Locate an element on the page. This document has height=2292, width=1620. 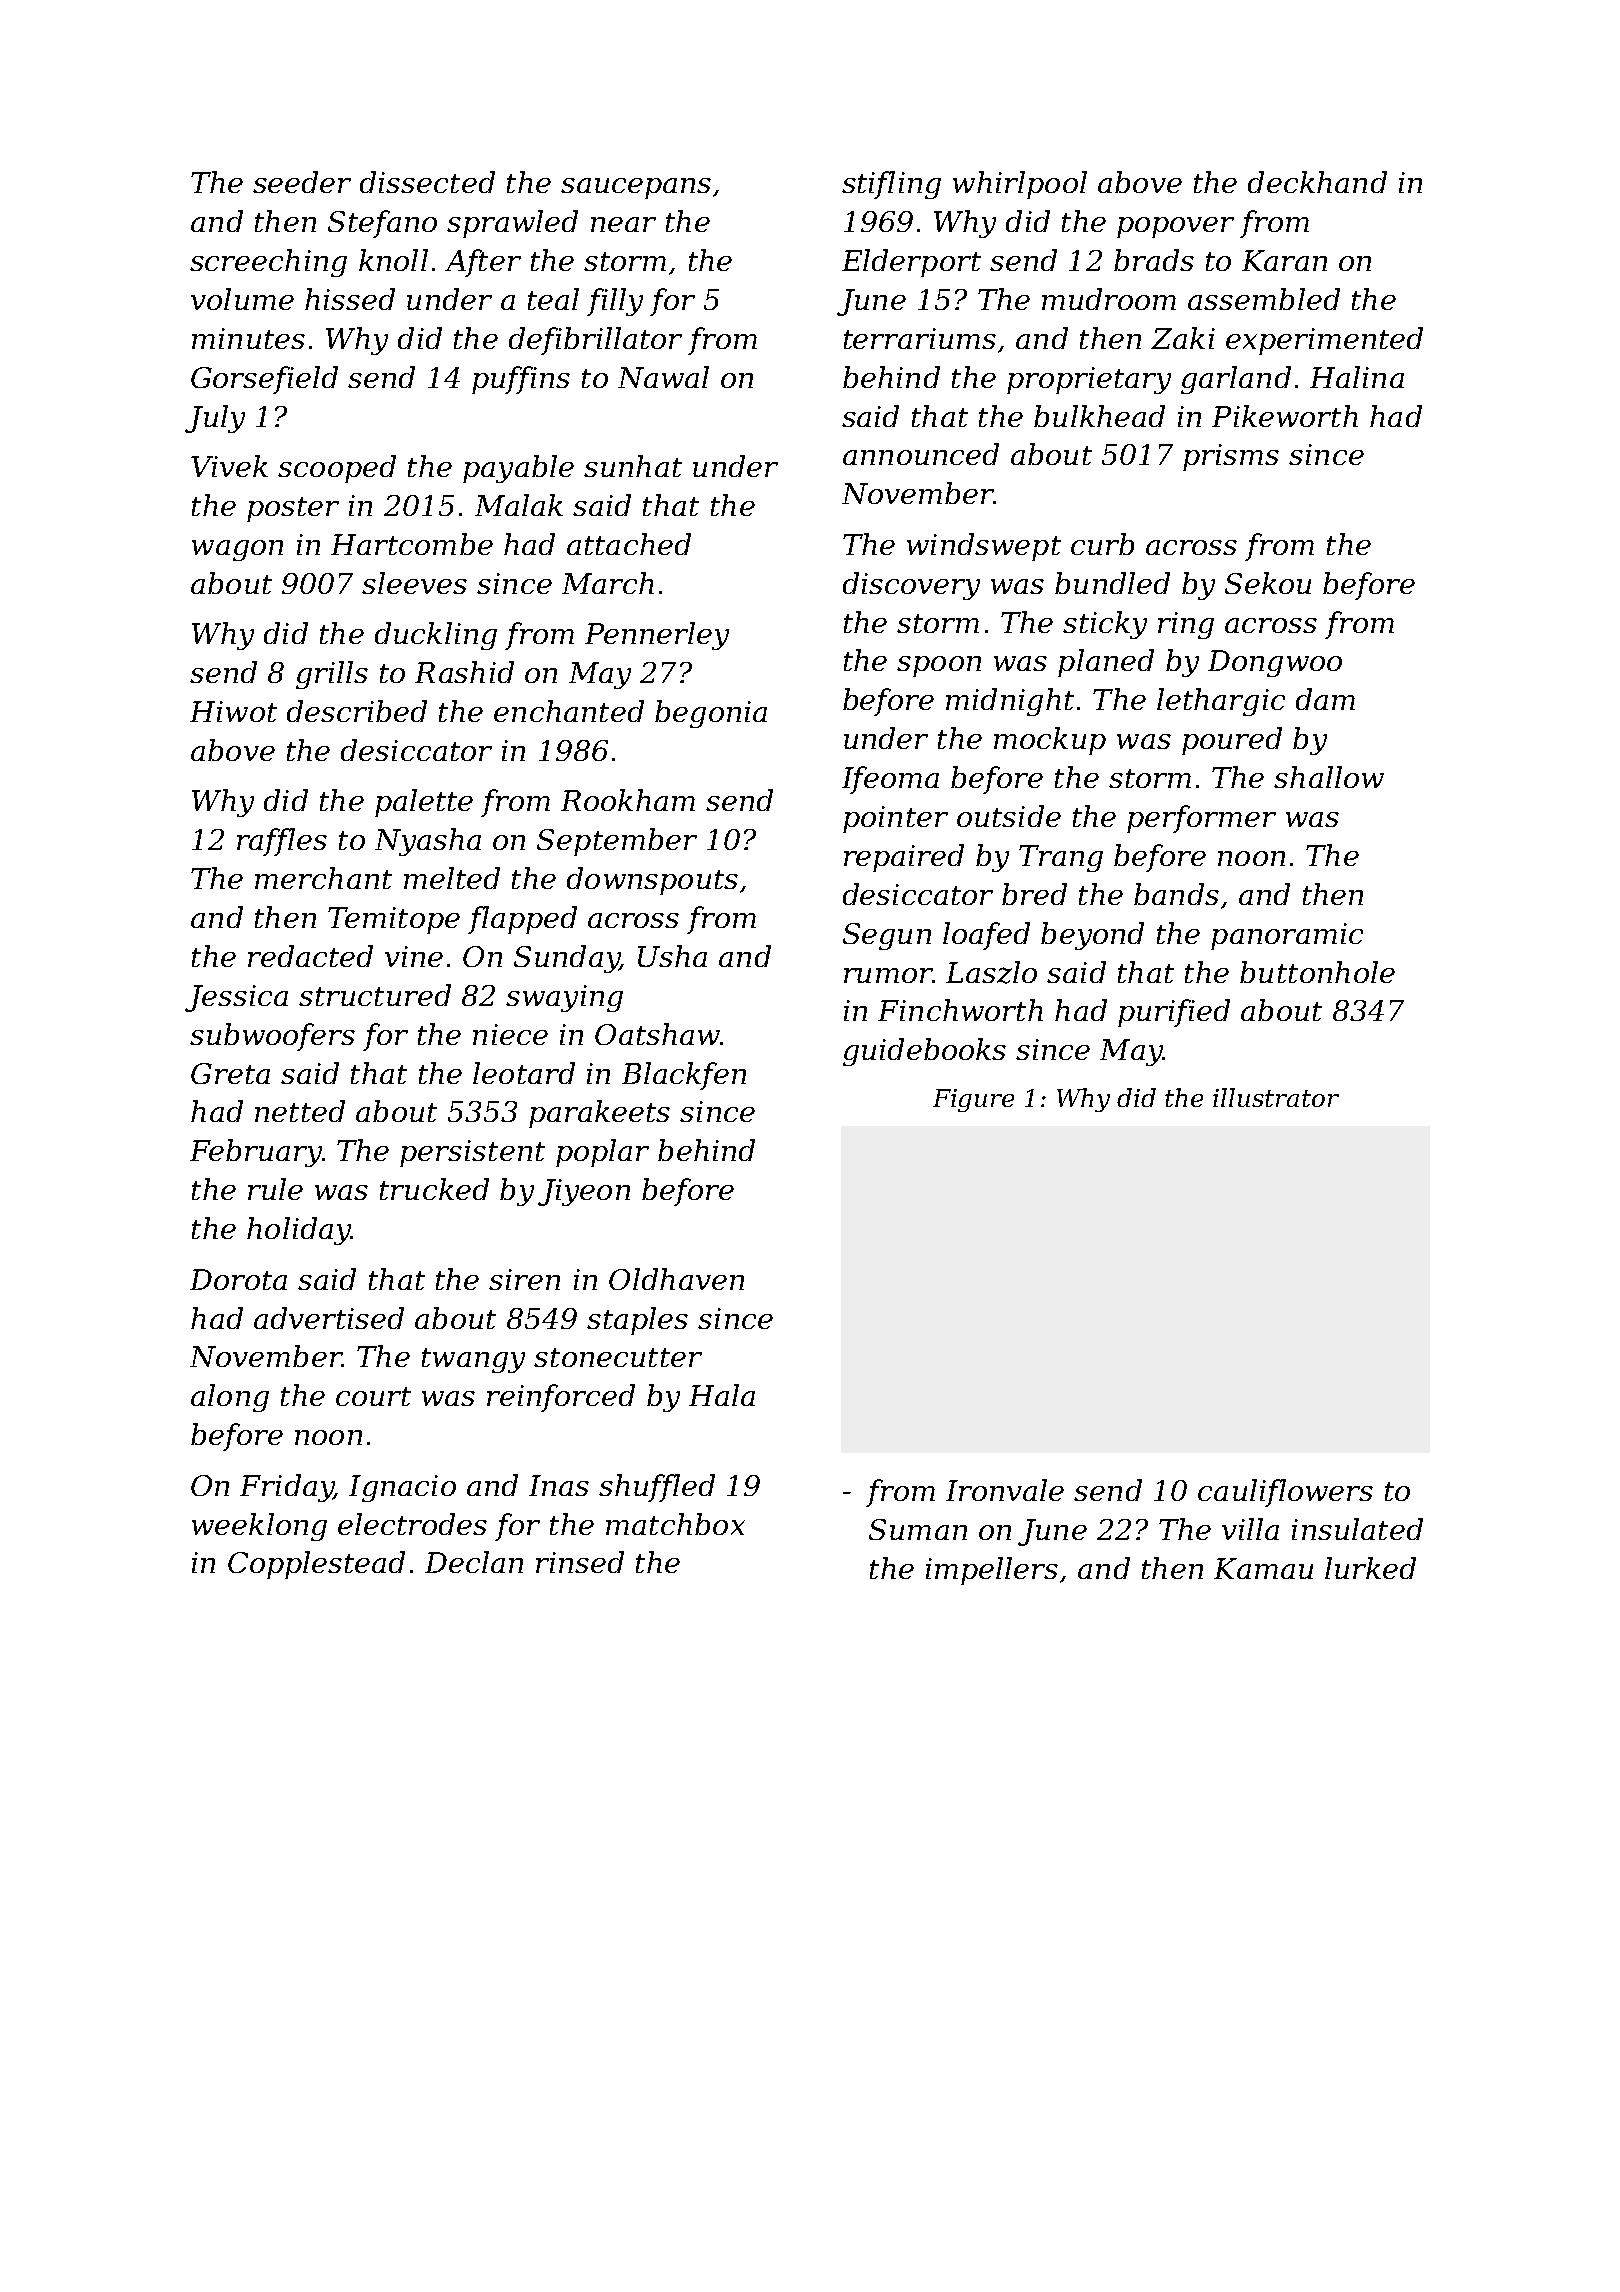
Elderport is located at coordinates (911, 263).
